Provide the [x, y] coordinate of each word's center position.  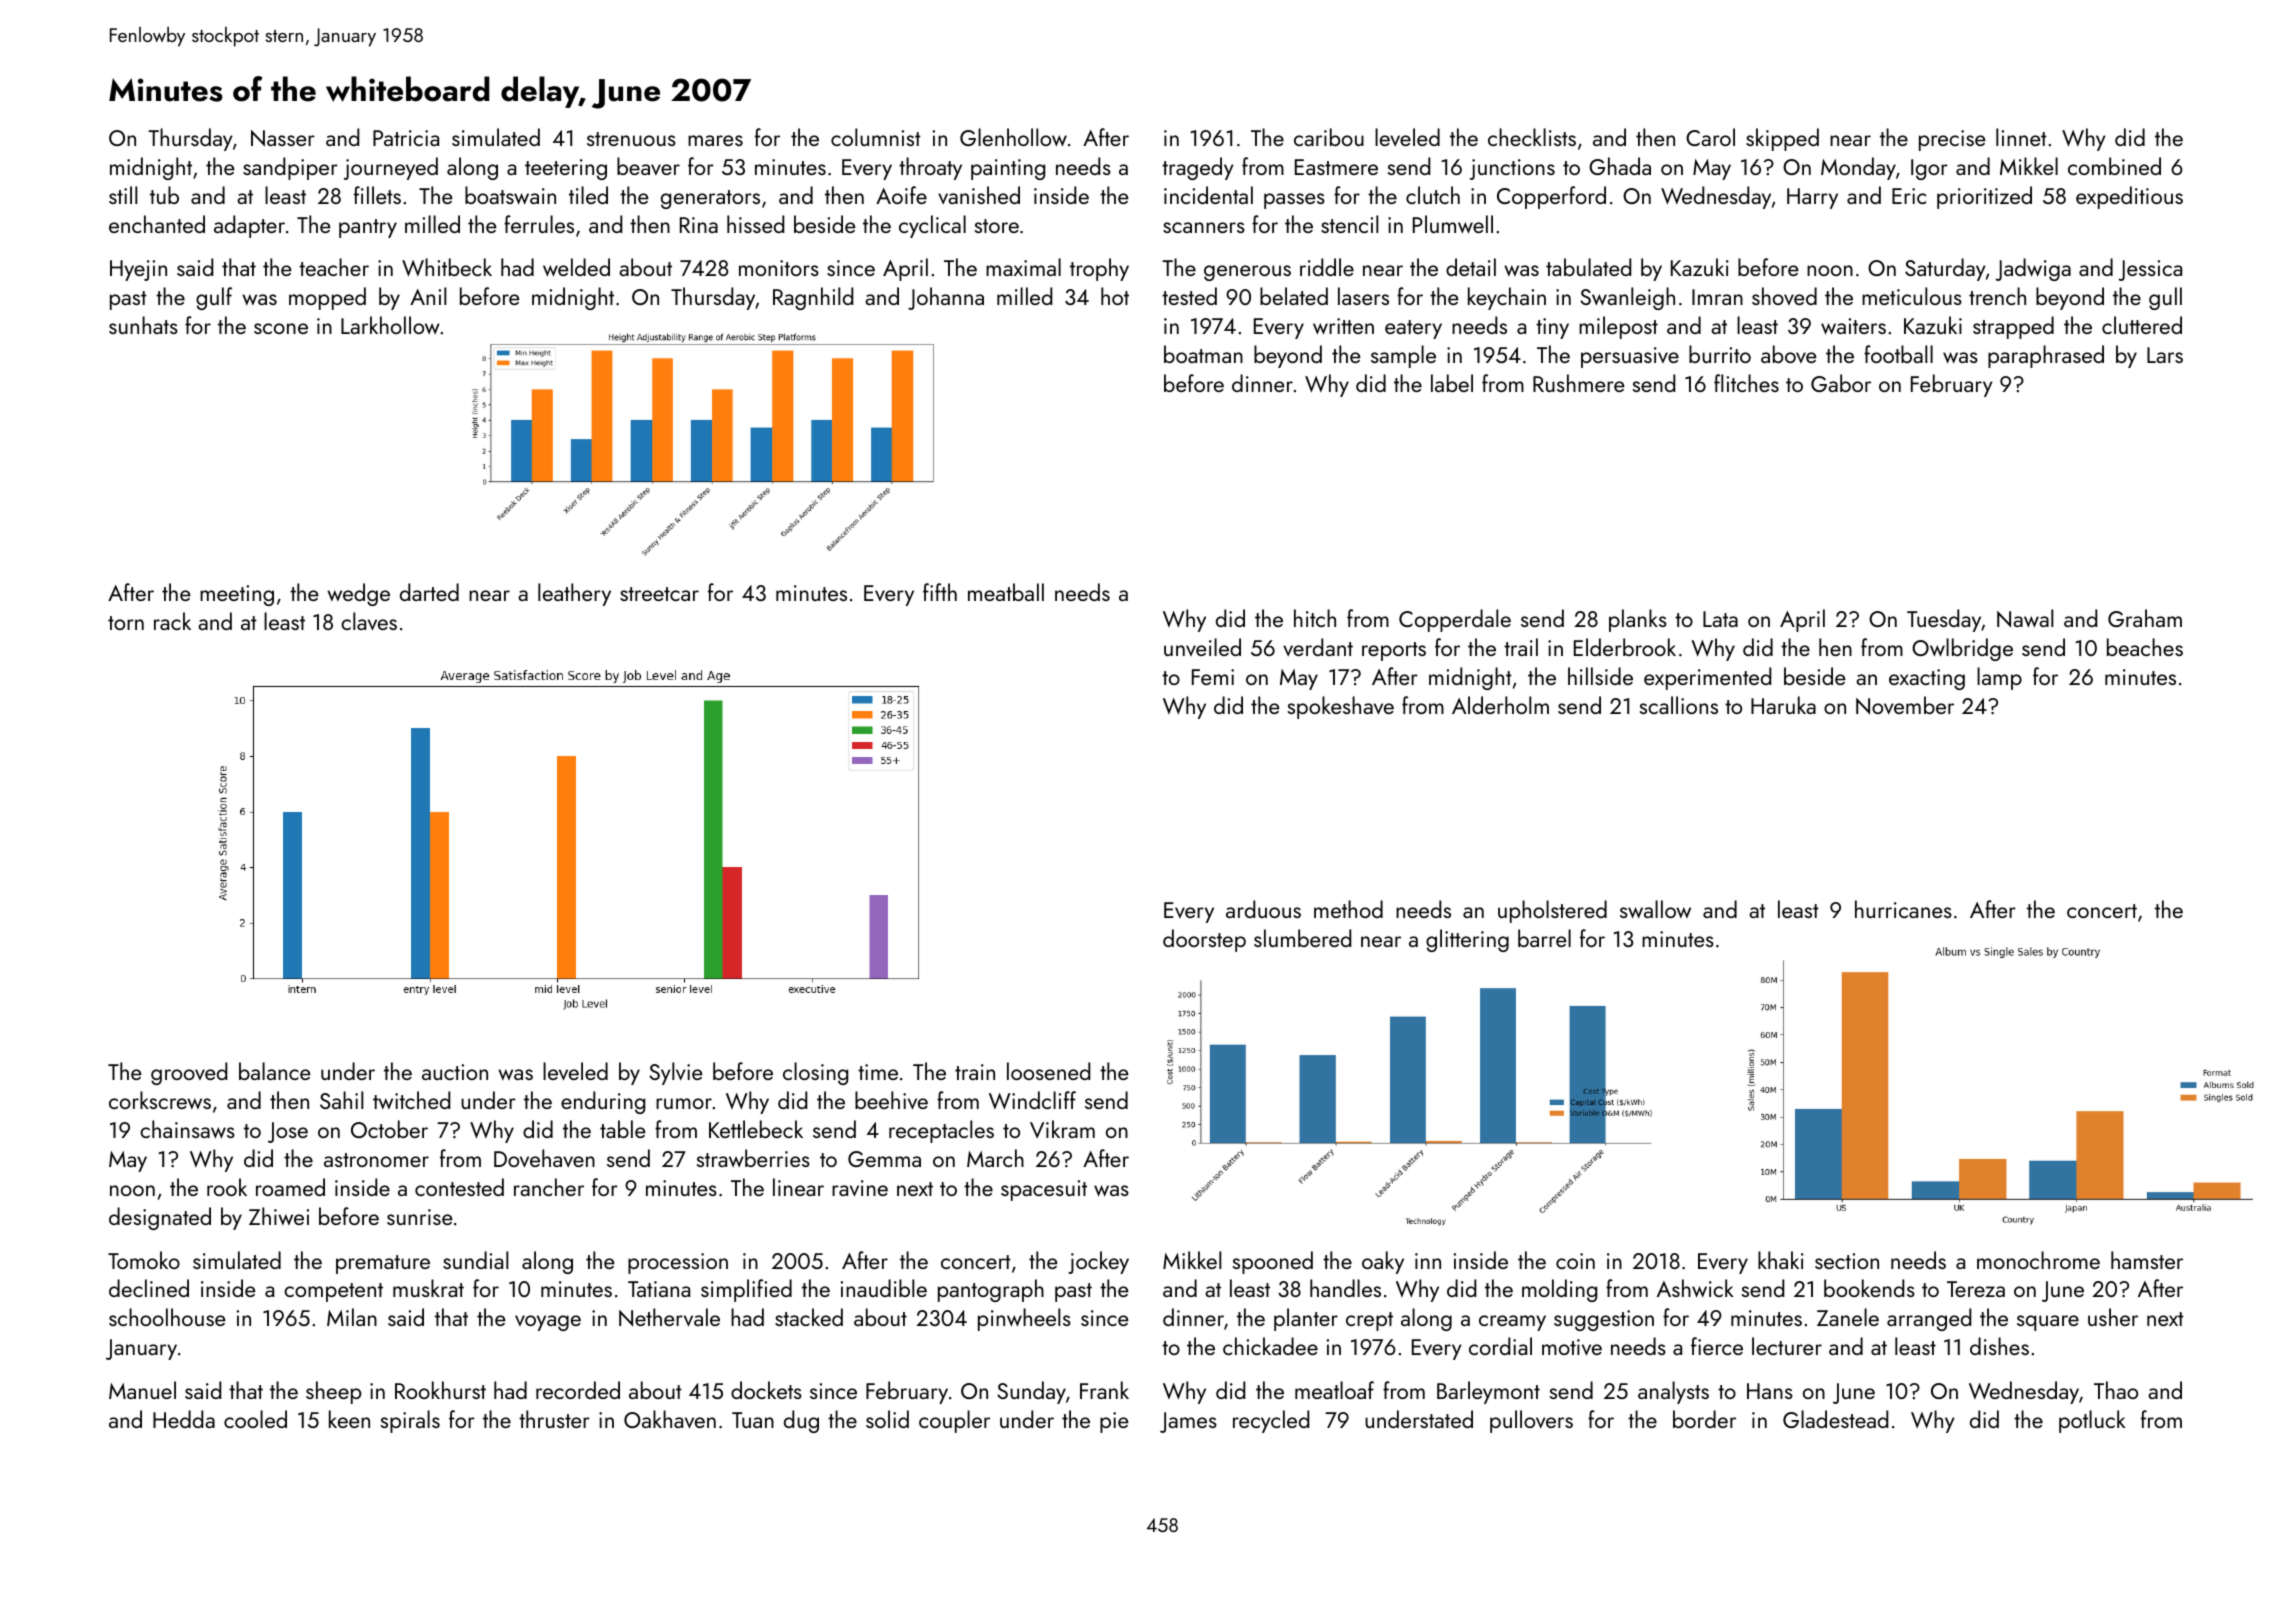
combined [2114, 166]
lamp [1999, 678]
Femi [1213, 677]
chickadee [1270, 1346]
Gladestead [1835, 1419]
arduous [1263, 909]
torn [126, 623]
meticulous [1912, 296]
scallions [1679, 705]
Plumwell [1453, 224]
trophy [1099, 269]
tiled [588, 195]
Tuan [753, 1420]
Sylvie [676, 1073]
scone [281, 328]
